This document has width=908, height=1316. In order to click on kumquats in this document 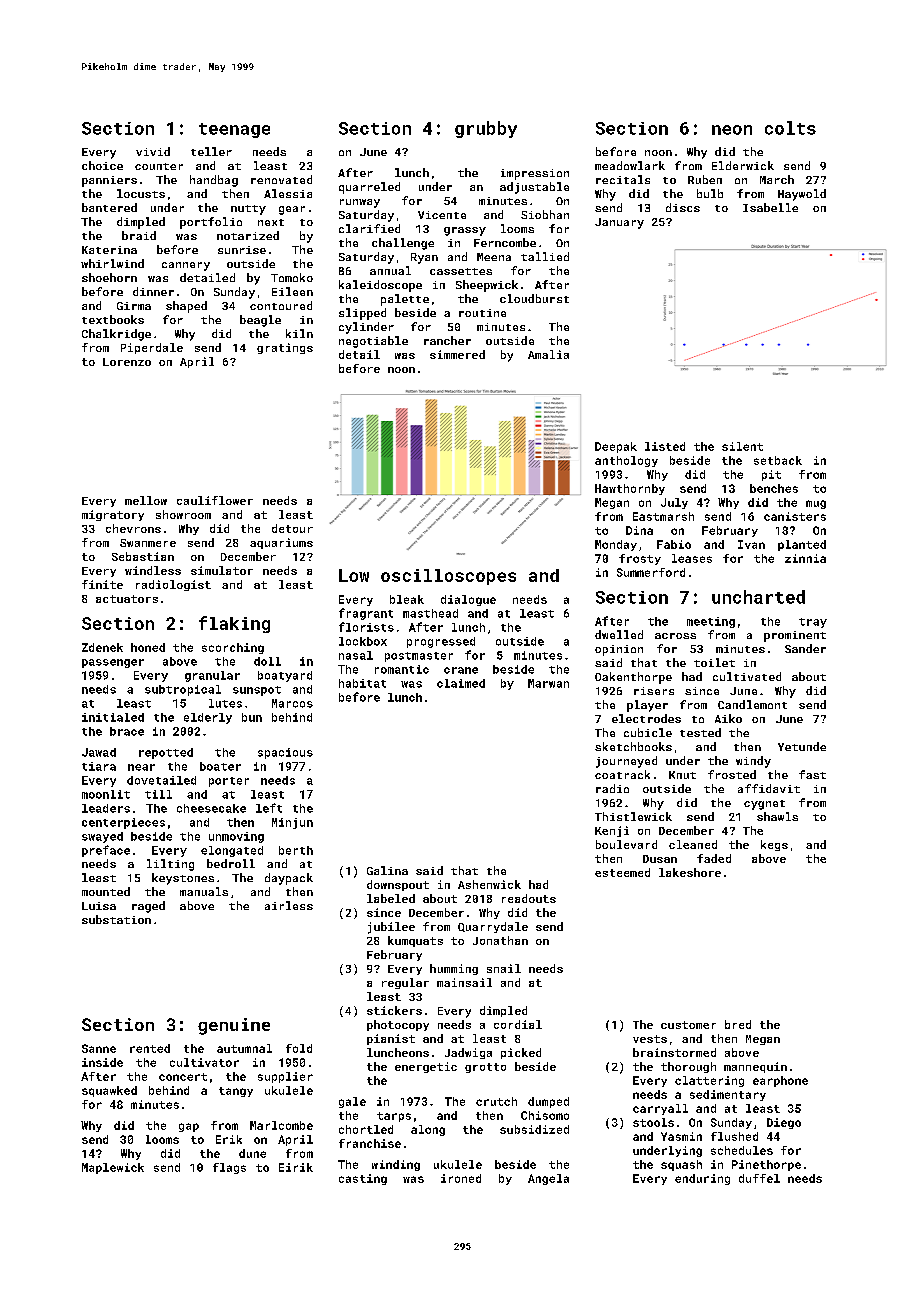, I will do `click(415, 941)`.
